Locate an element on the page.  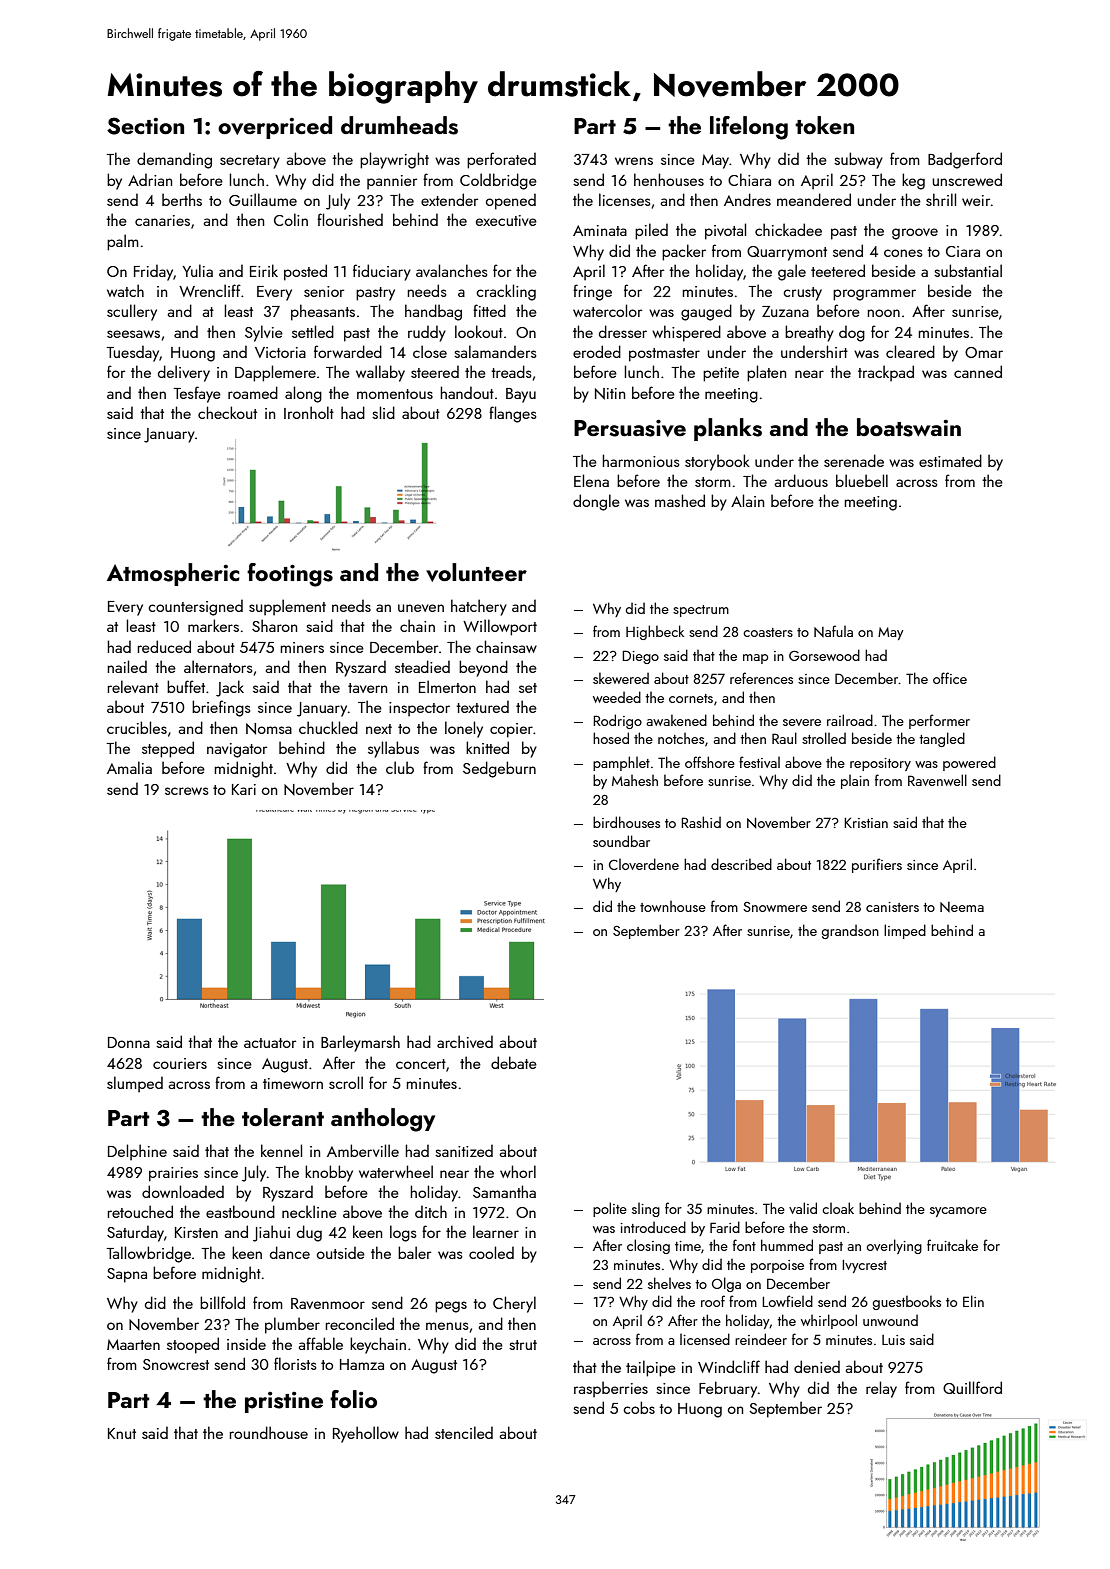
wrens is located at coordinates (634, 161).
